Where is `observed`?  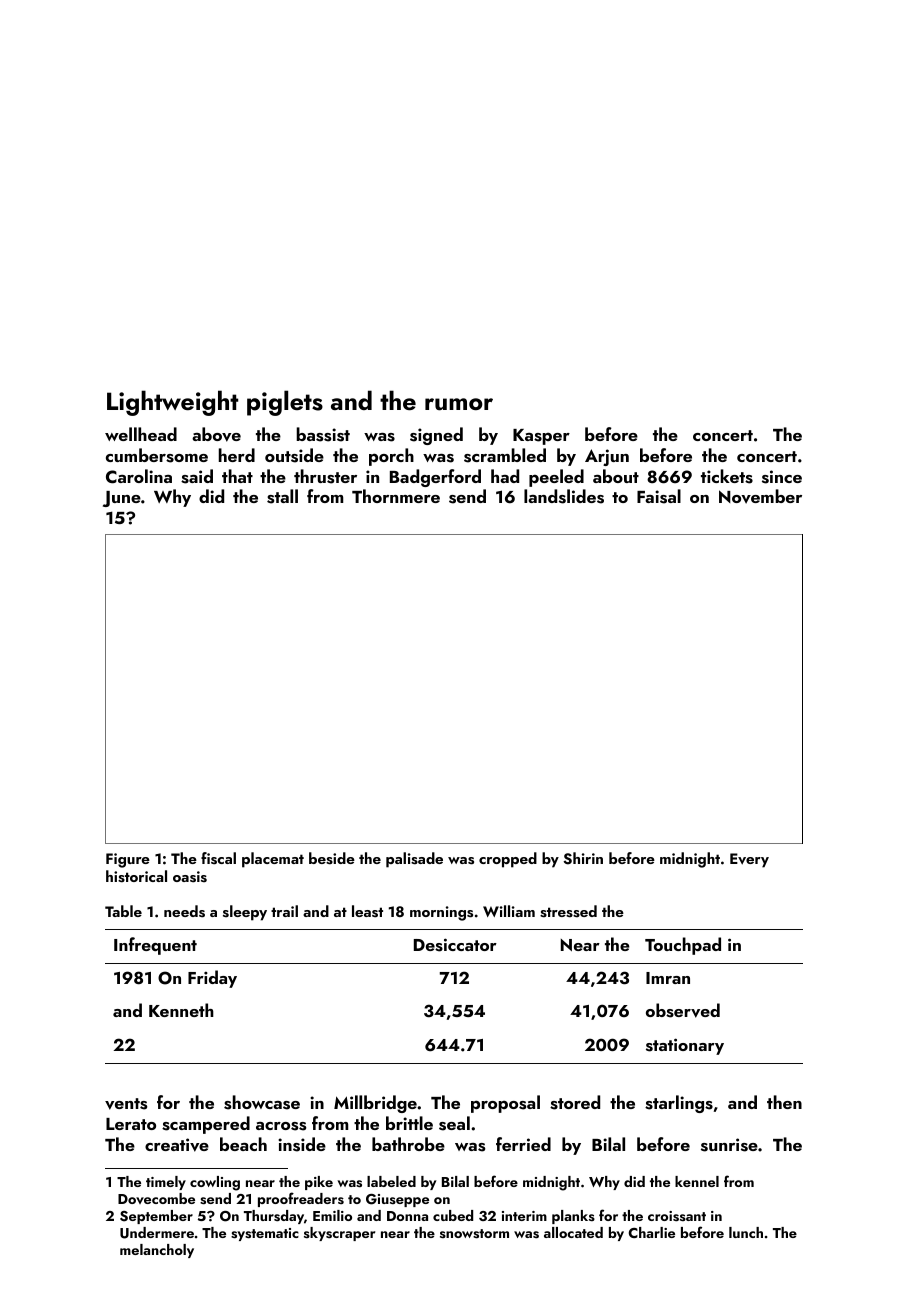 observed is located at coordinates (683, 1010).
